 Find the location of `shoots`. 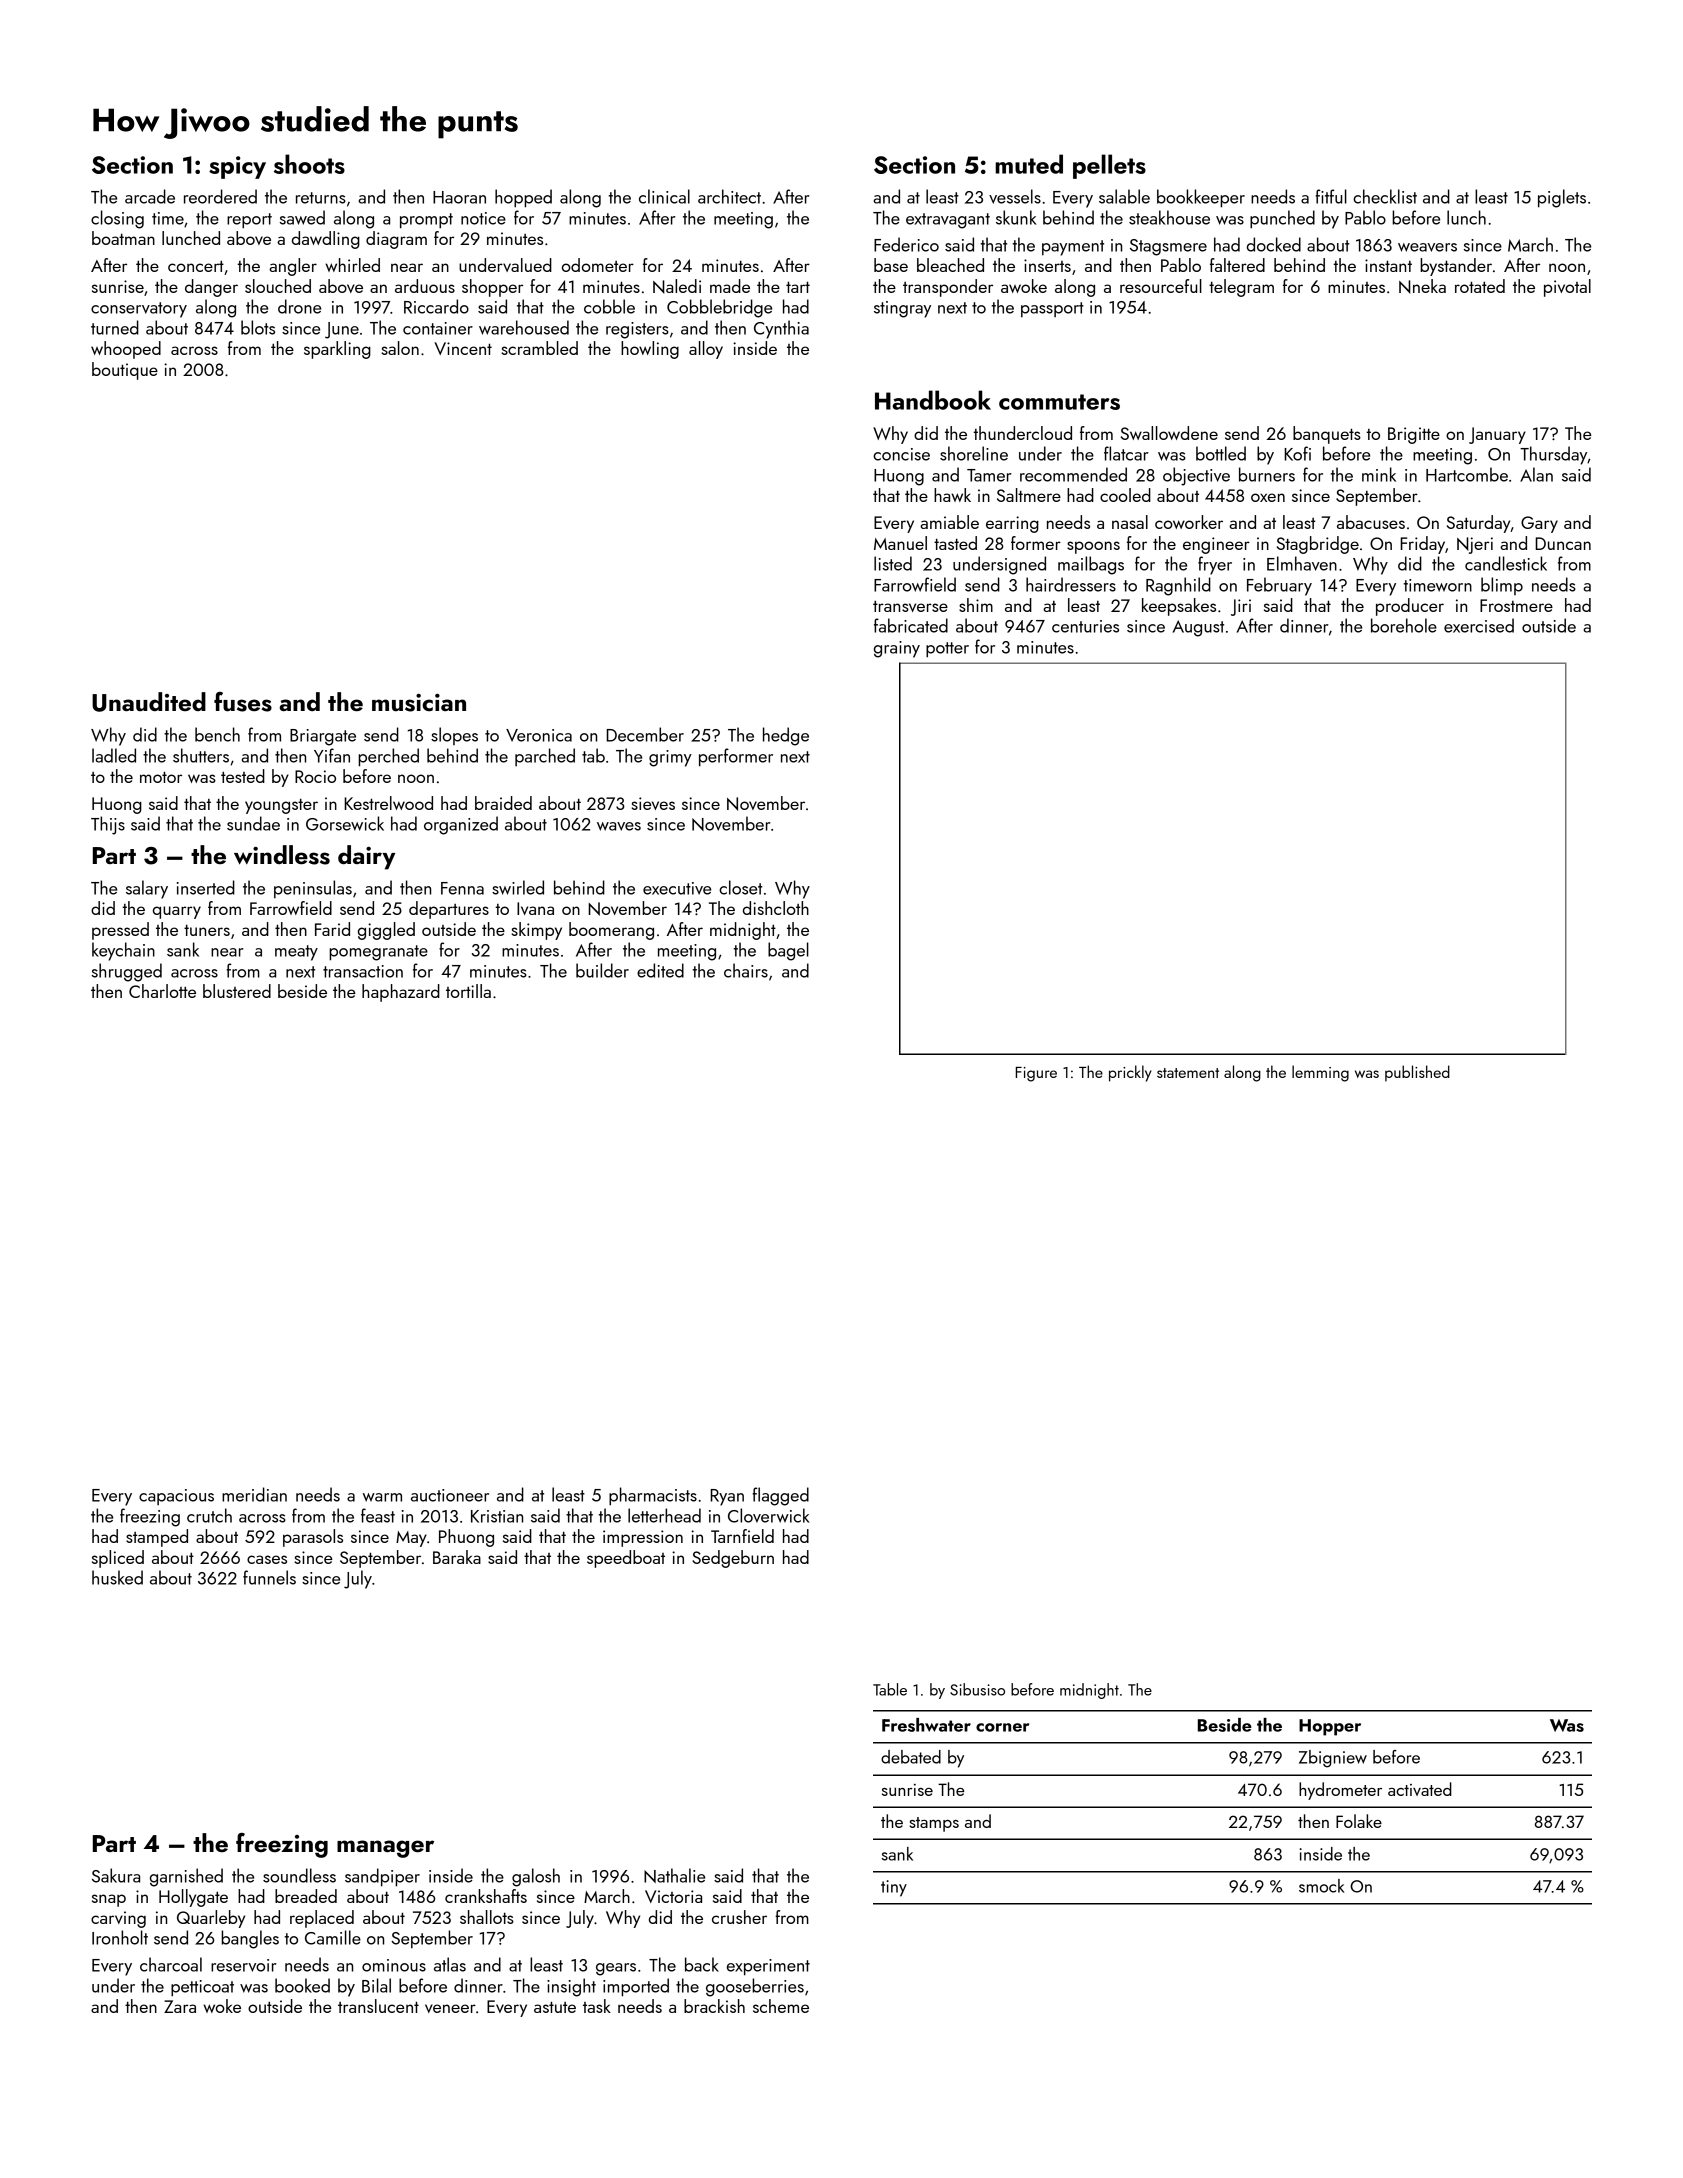

shoots is located at coordinates (309, 164).
